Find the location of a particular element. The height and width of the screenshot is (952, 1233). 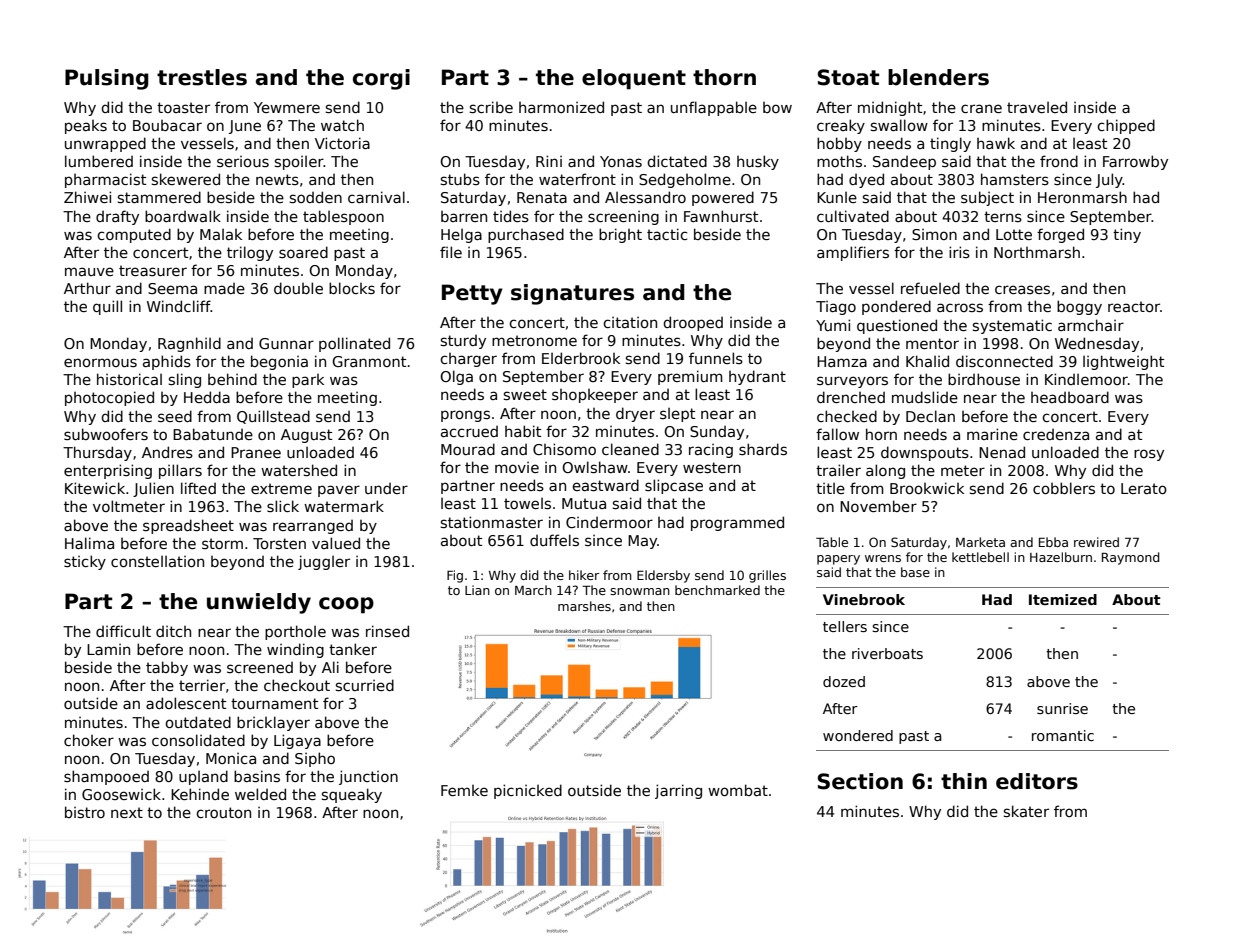

scribe is located at coordinates (491, 107).
